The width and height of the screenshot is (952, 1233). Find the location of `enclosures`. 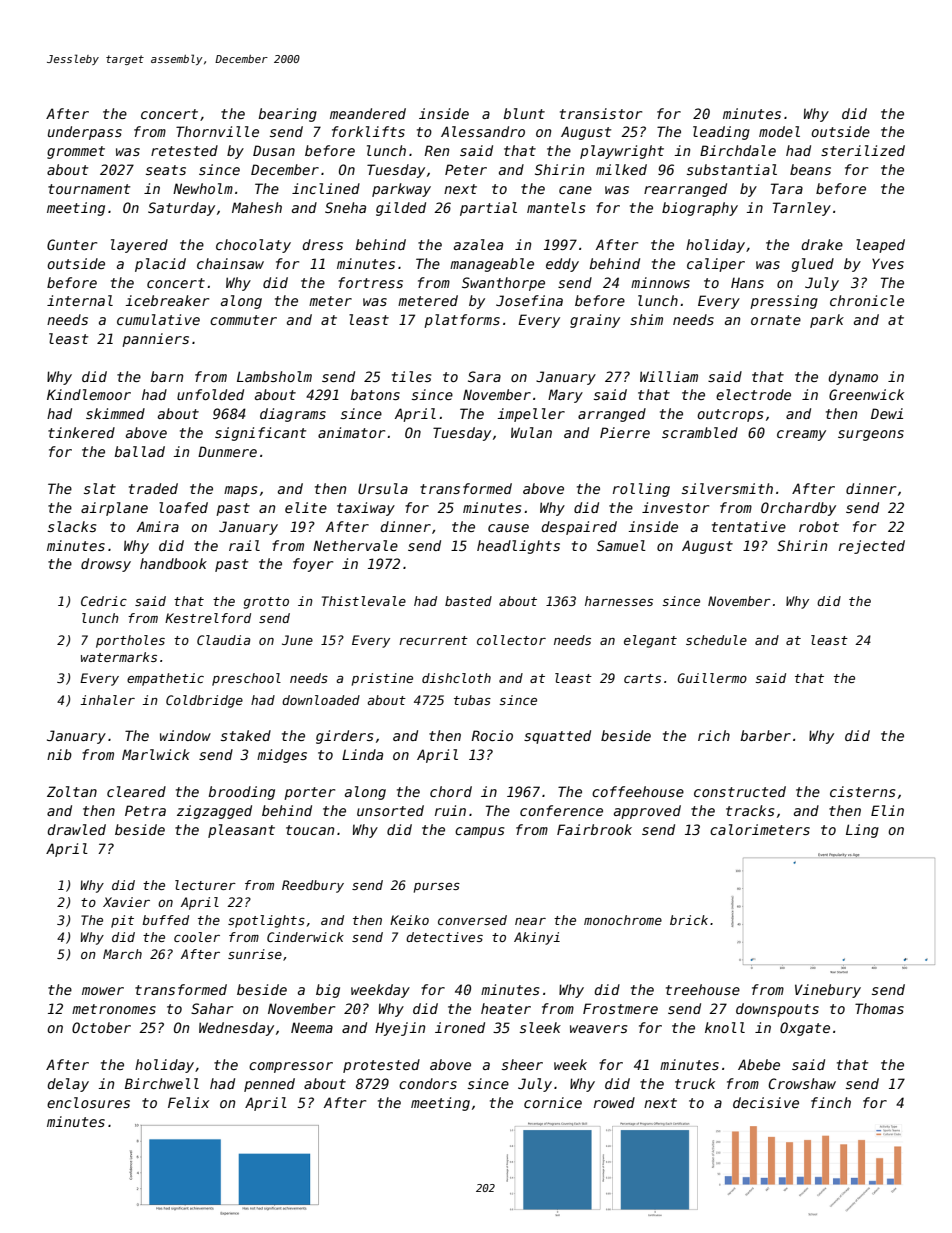

enclosures is located at coordinates (88, 1102).
